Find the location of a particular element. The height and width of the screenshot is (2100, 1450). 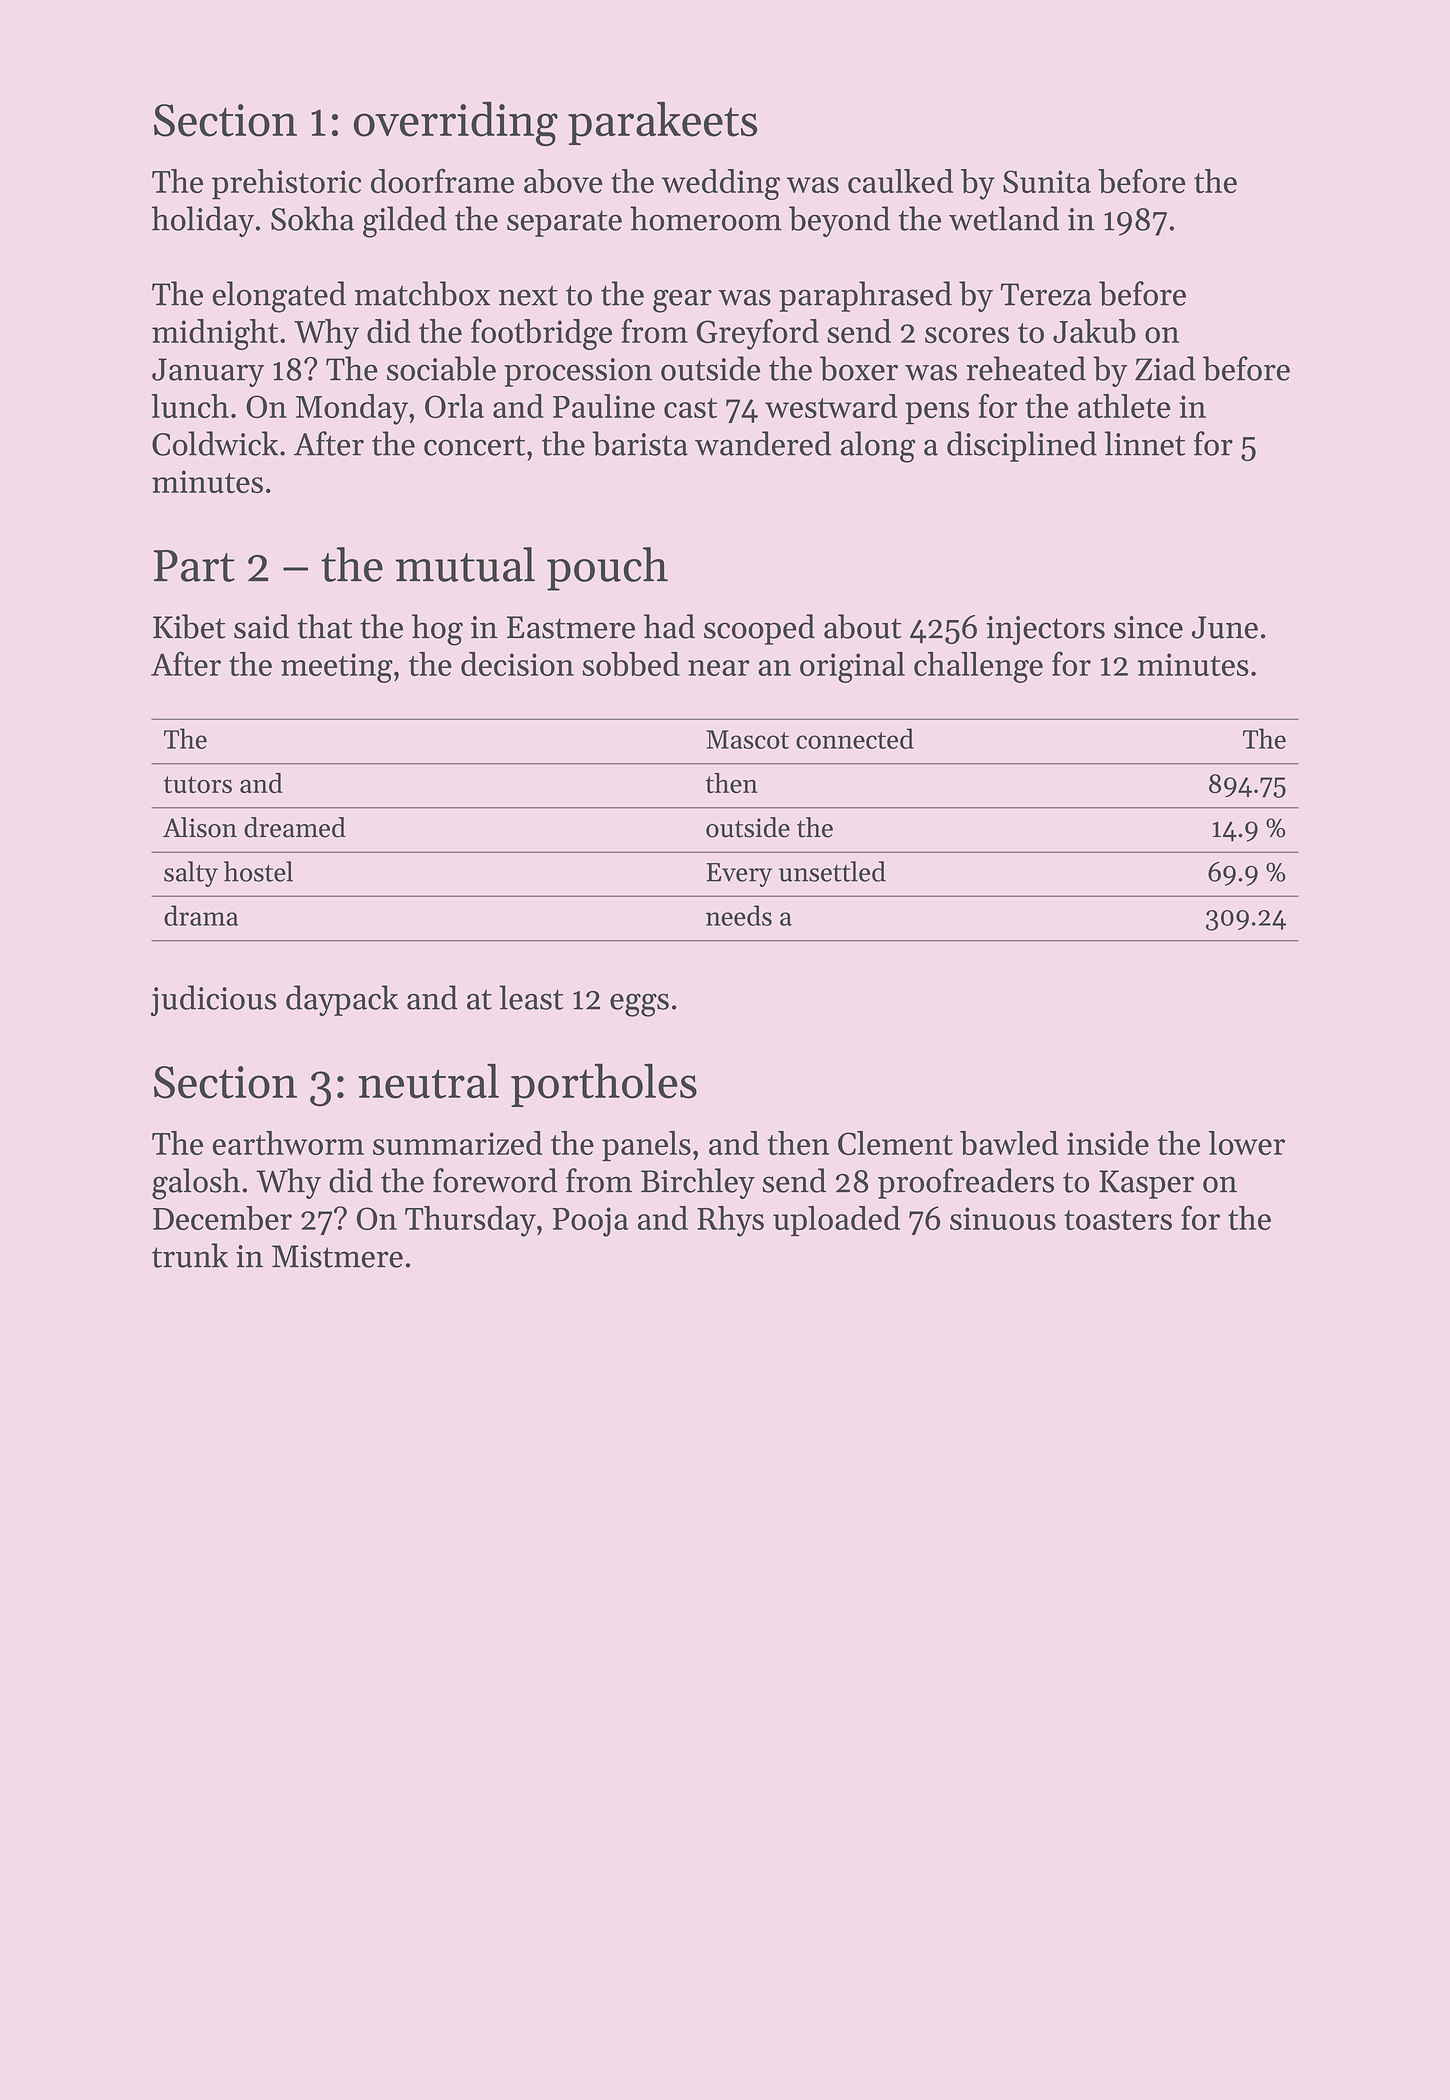

lunch is located at coordinates (190, 406).
